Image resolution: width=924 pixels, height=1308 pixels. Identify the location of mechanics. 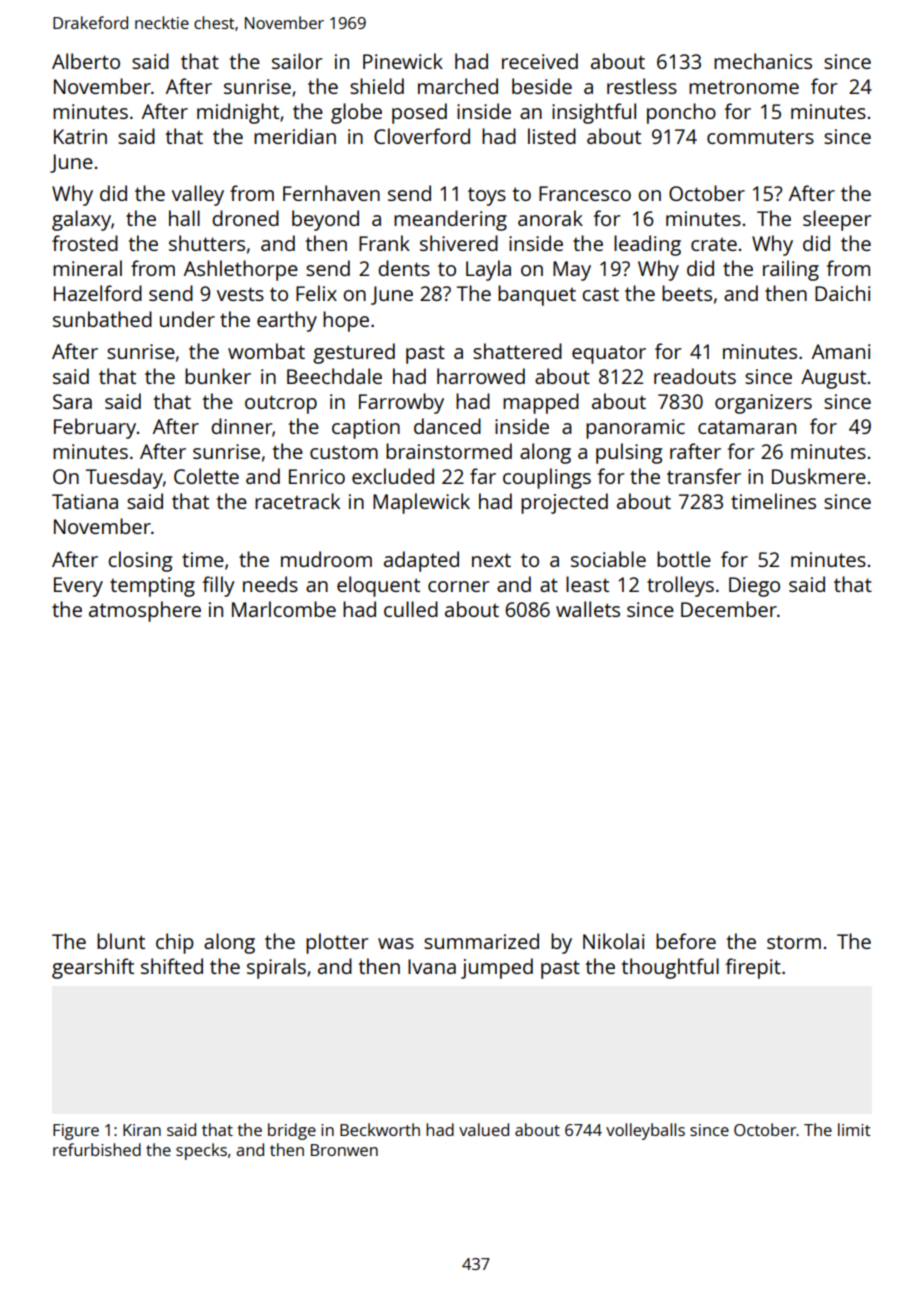
(763, 61).
